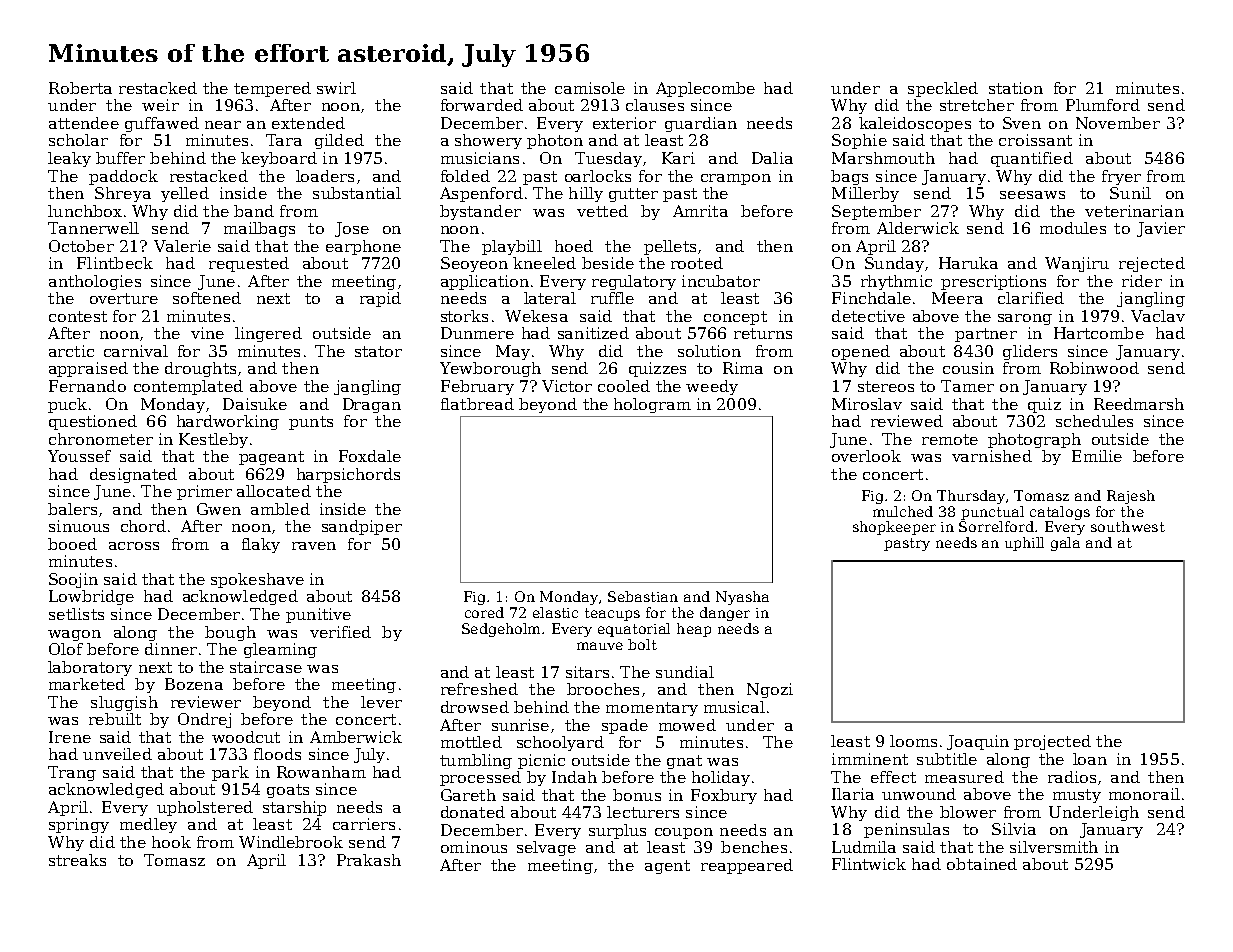 Image resolution: width=1233 pixels, height=952 pixels. What do you see at coordinates (205, 808) in the document?
I see `upholstered` at bounding box center [205, 808].
